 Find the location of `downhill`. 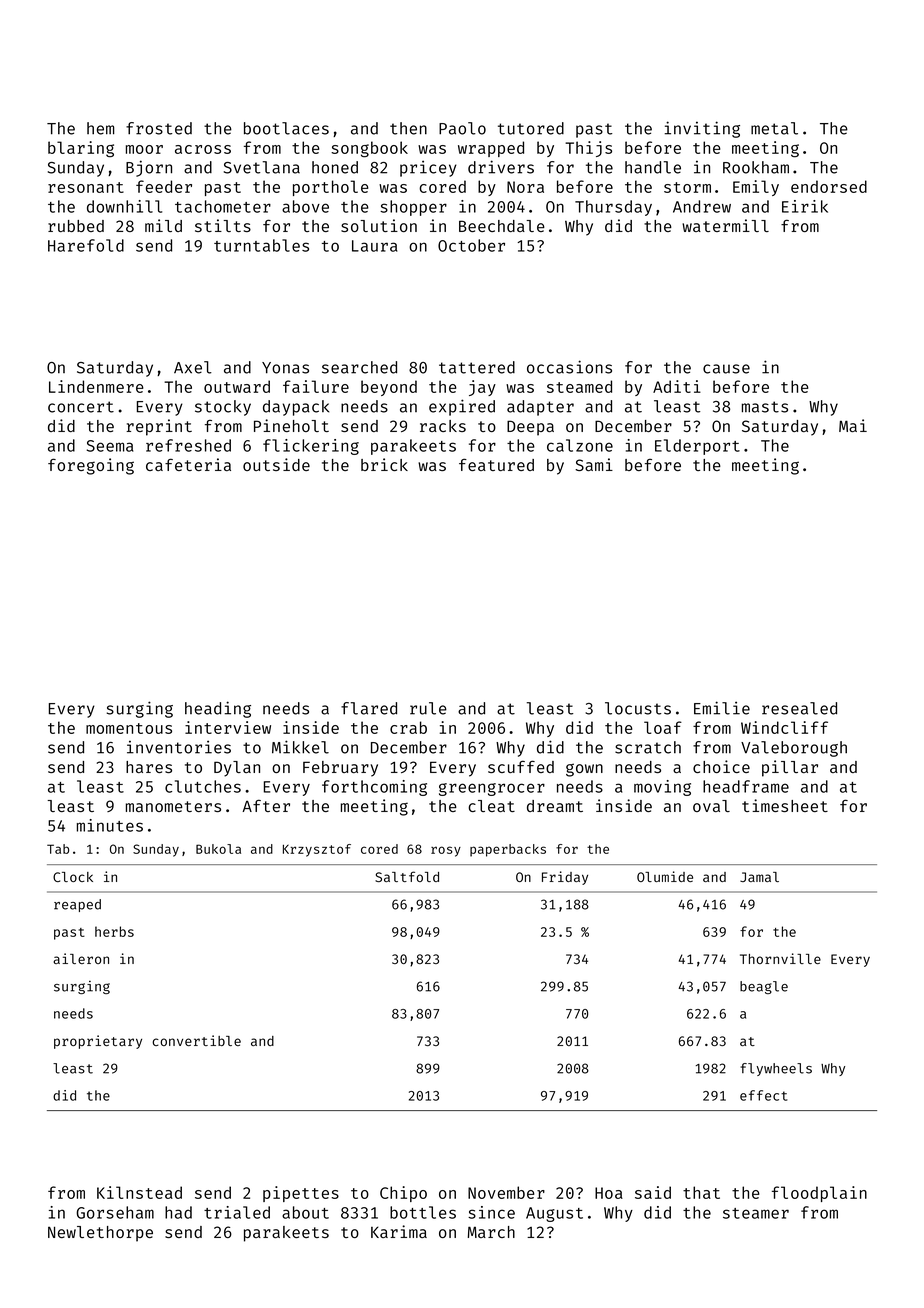

downhill is located at coordinates (124, 206).
